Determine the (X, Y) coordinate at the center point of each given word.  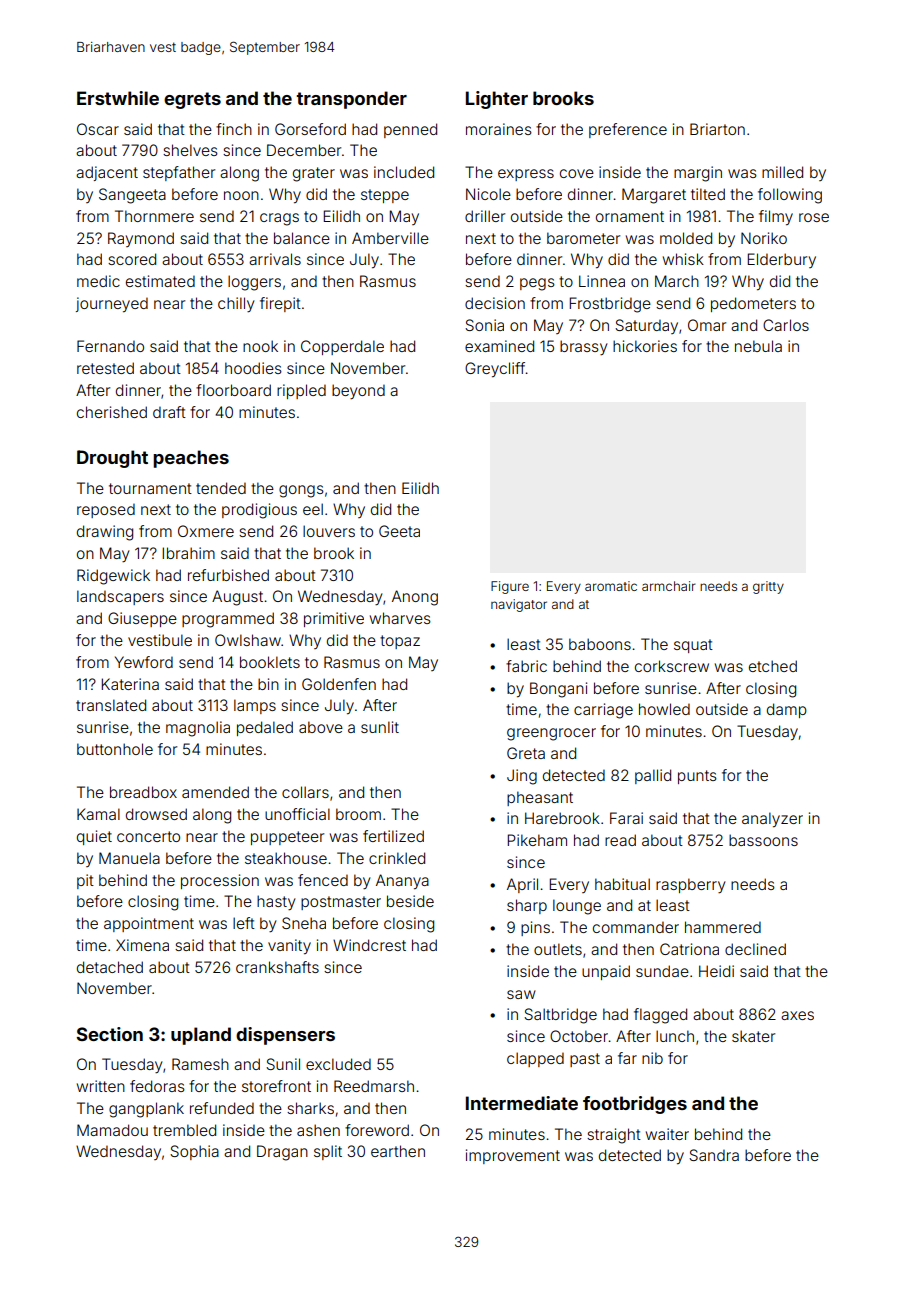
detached (110, 967)
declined (755, 949)
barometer (583, 238)
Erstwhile (118, 98)
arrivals (275, 259)
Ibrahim (188, 553)
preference (628, 130)
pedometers (753, 304)
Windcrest (369, 945)
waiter (667, 1134)
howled (664, 709)
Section (109, 1034)
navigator (519, 605)
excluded (338, 1064)
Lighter (497, 100)
